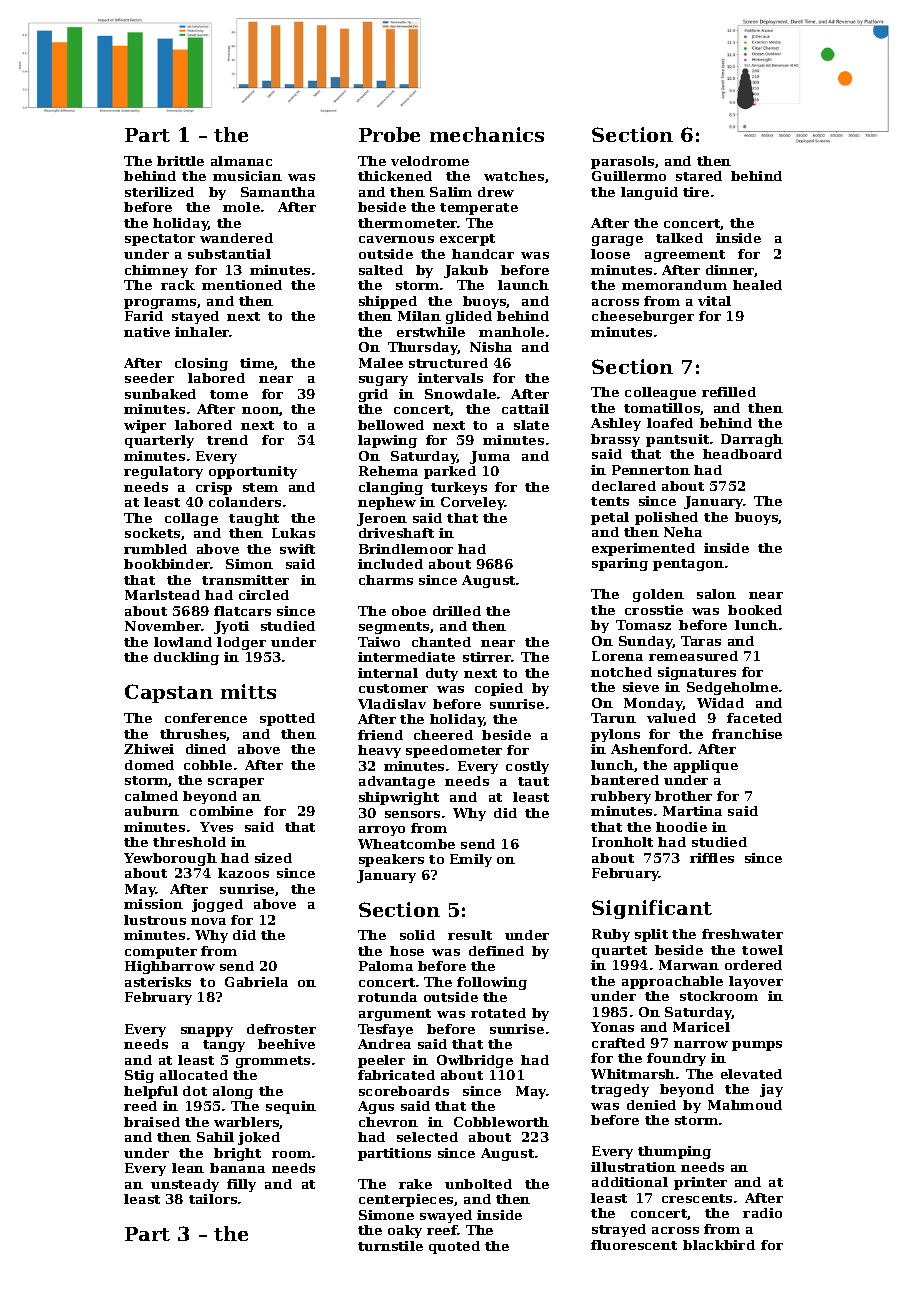  What do you see at coordinates (451, 192) in the screenshot?
I see `Salim` at bounding box center [451, 192].
